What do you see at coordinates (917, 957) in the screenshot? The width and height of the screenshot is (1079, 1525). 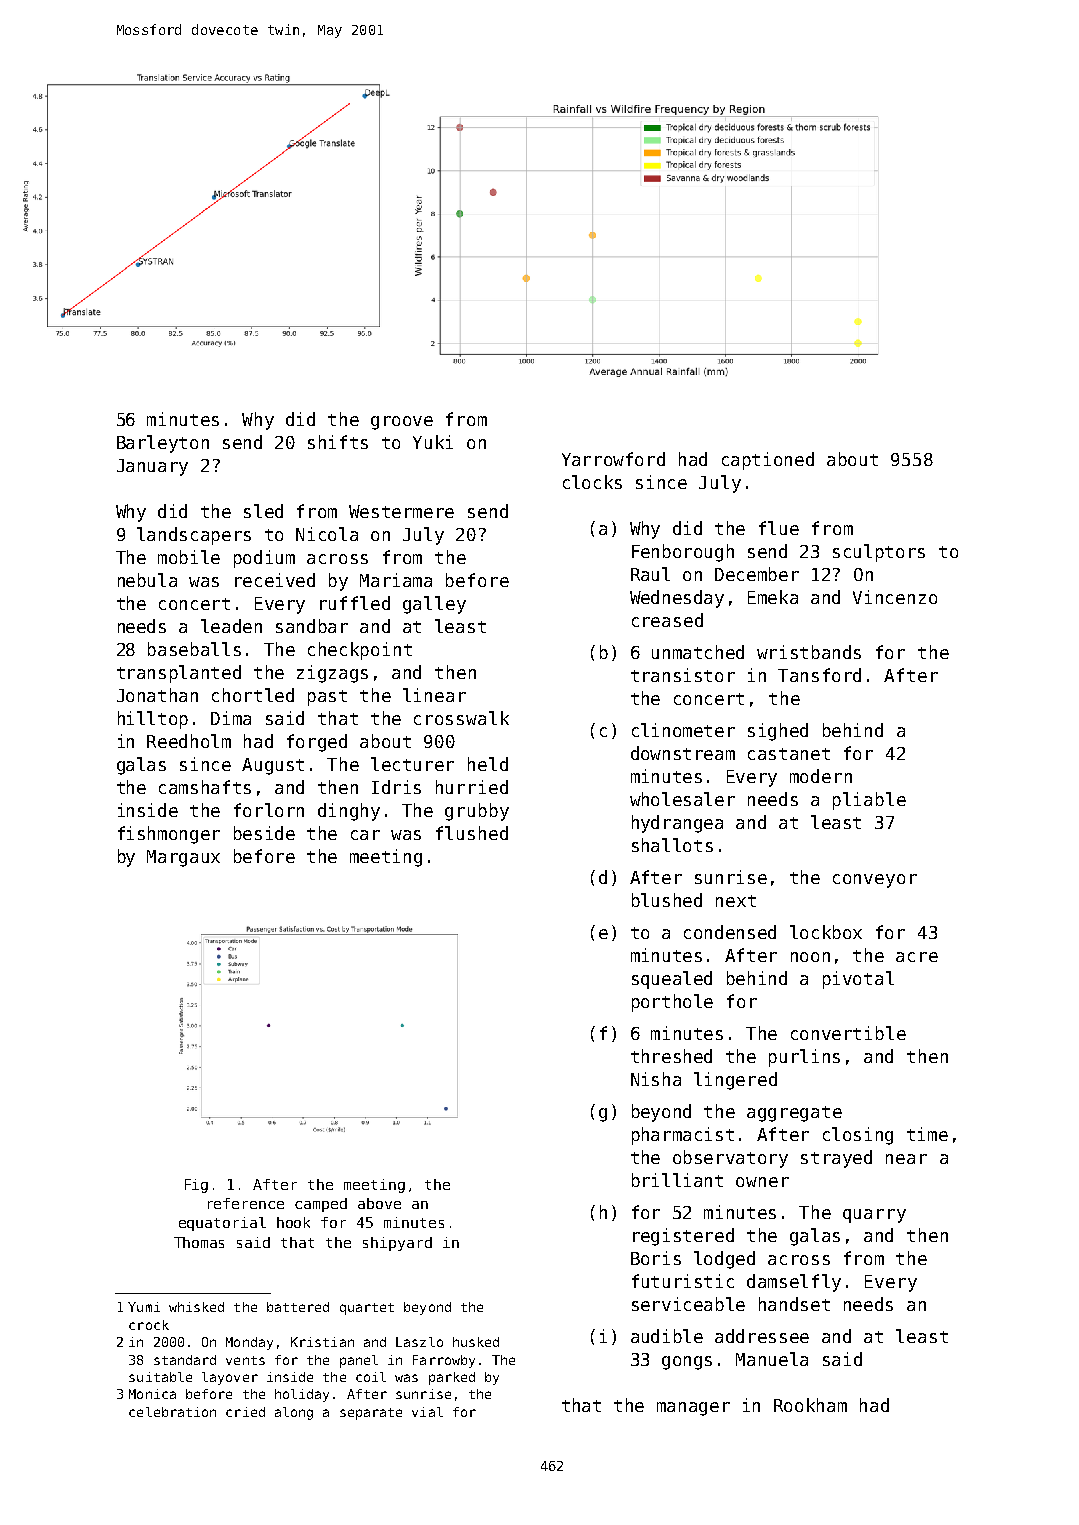 I see `acre` at bounding box center [917, 957].
